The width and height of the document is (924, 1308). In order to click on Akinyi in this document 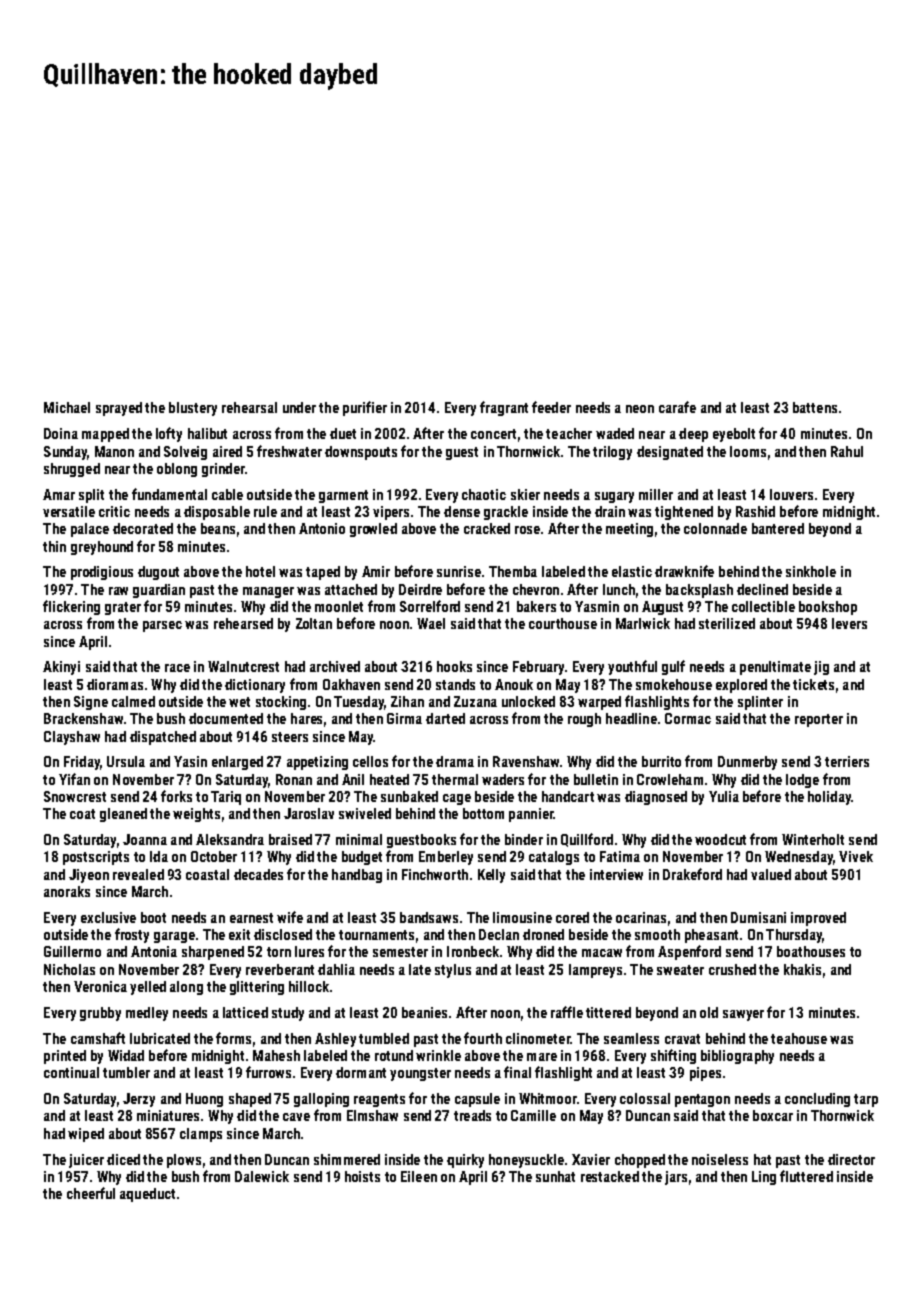, I will do `click(61, 668)`.
